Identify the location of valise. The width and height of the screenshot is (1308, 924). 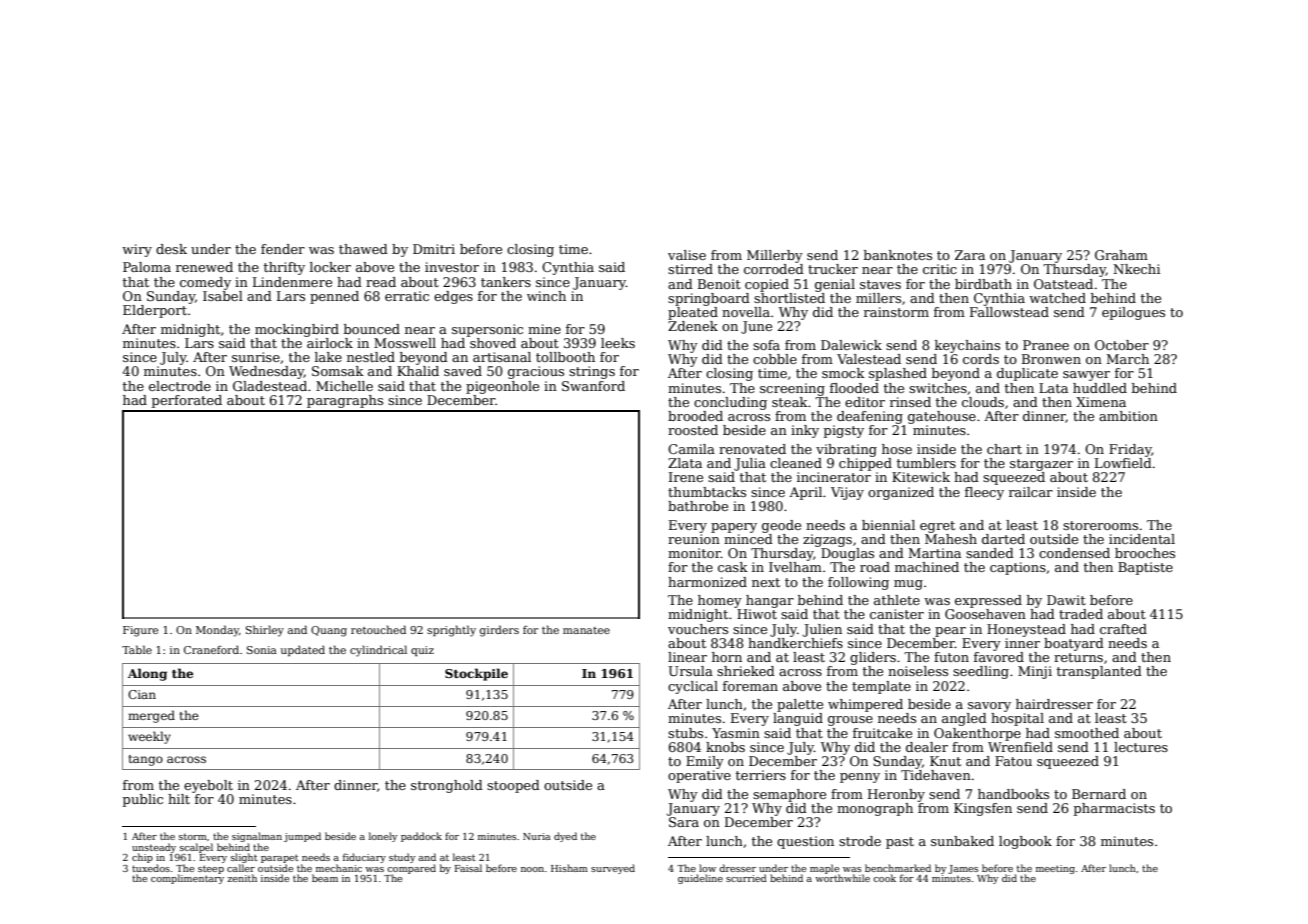
(687, 255).
